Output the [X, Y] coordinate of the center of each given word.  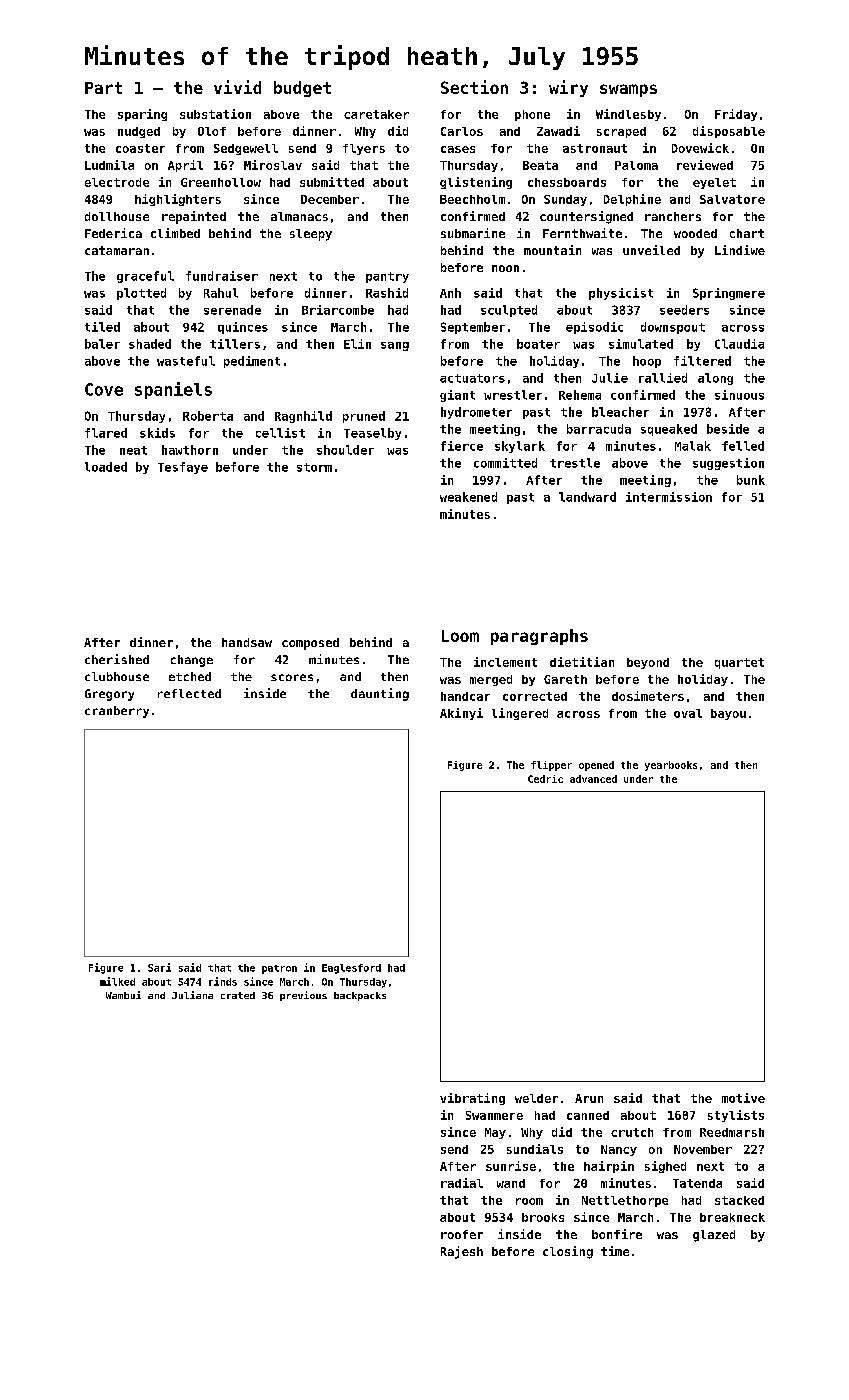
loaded [106, 467]
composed [310, 644]
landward [587, 497]
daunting [380, 694]
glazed [714, 1236]
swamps [628, 90]
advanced [593, 779]
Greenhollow [221, 182]
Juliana [192, 995]
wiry [568, 88]
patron [279, 969]
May [495, 1133]
